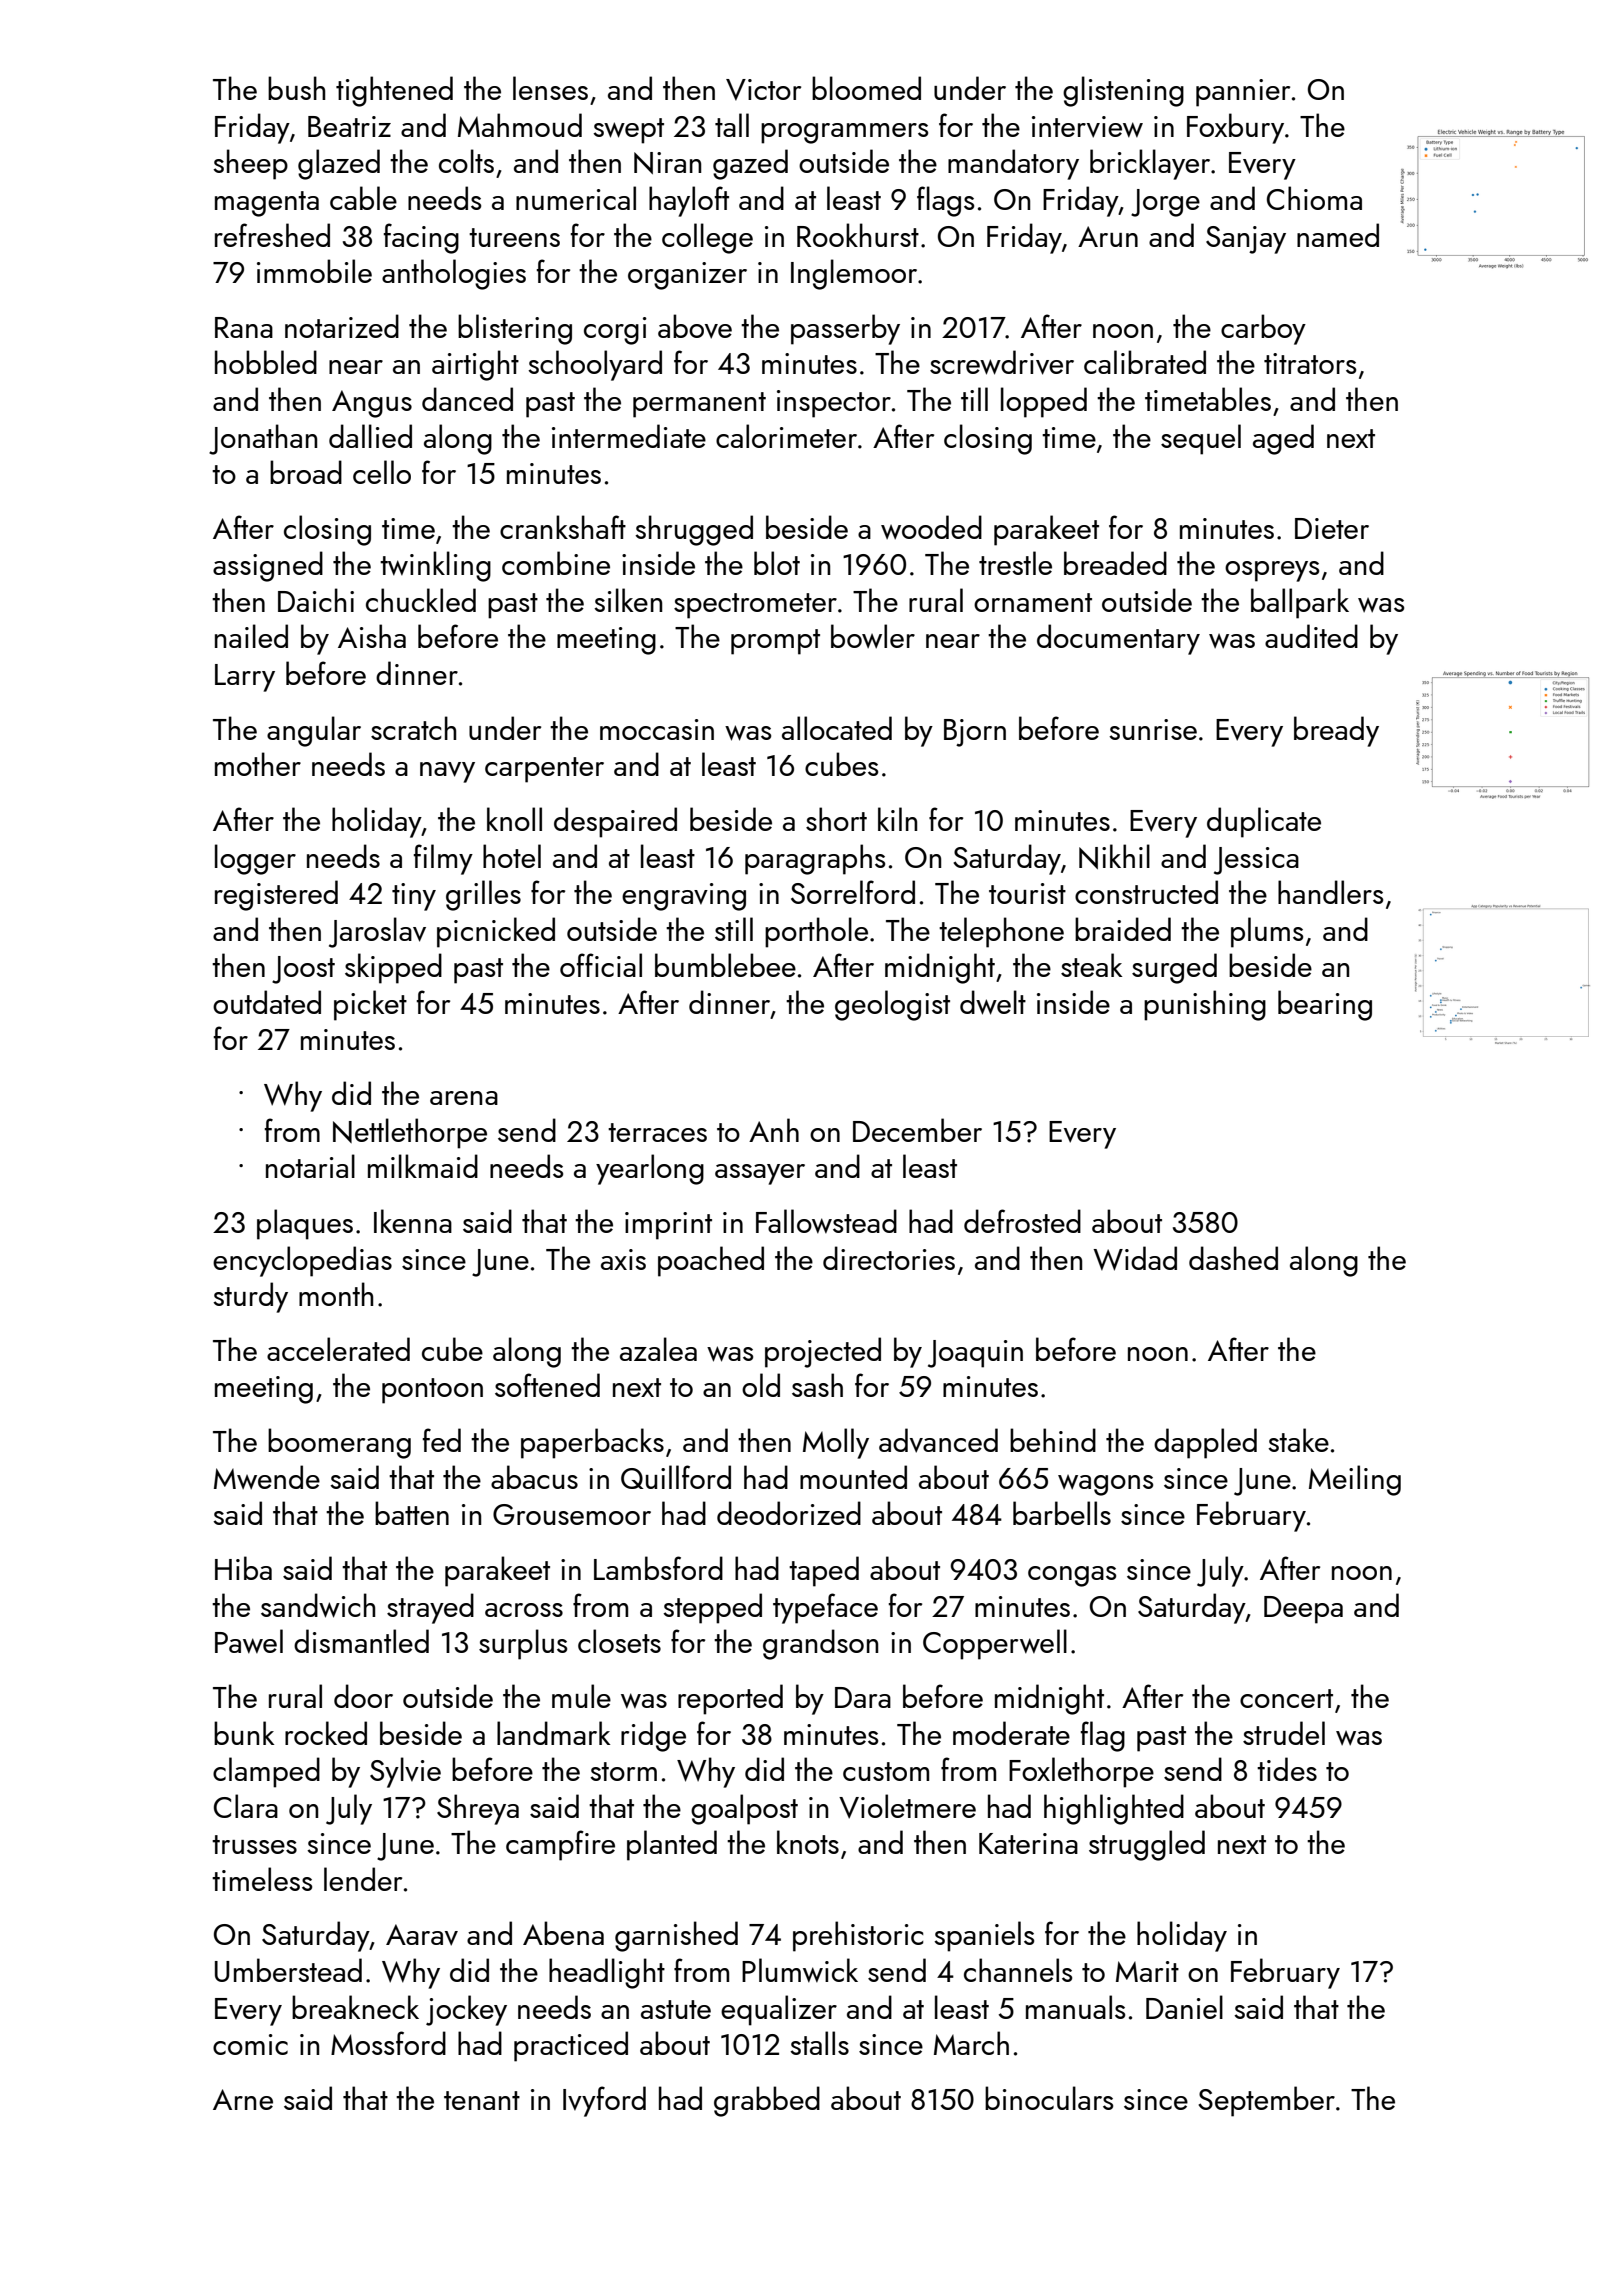 The height and width of the page is (2292, 1620). Describe the element at coordinates (276, 895) in the page. I see `registered` at that location.
